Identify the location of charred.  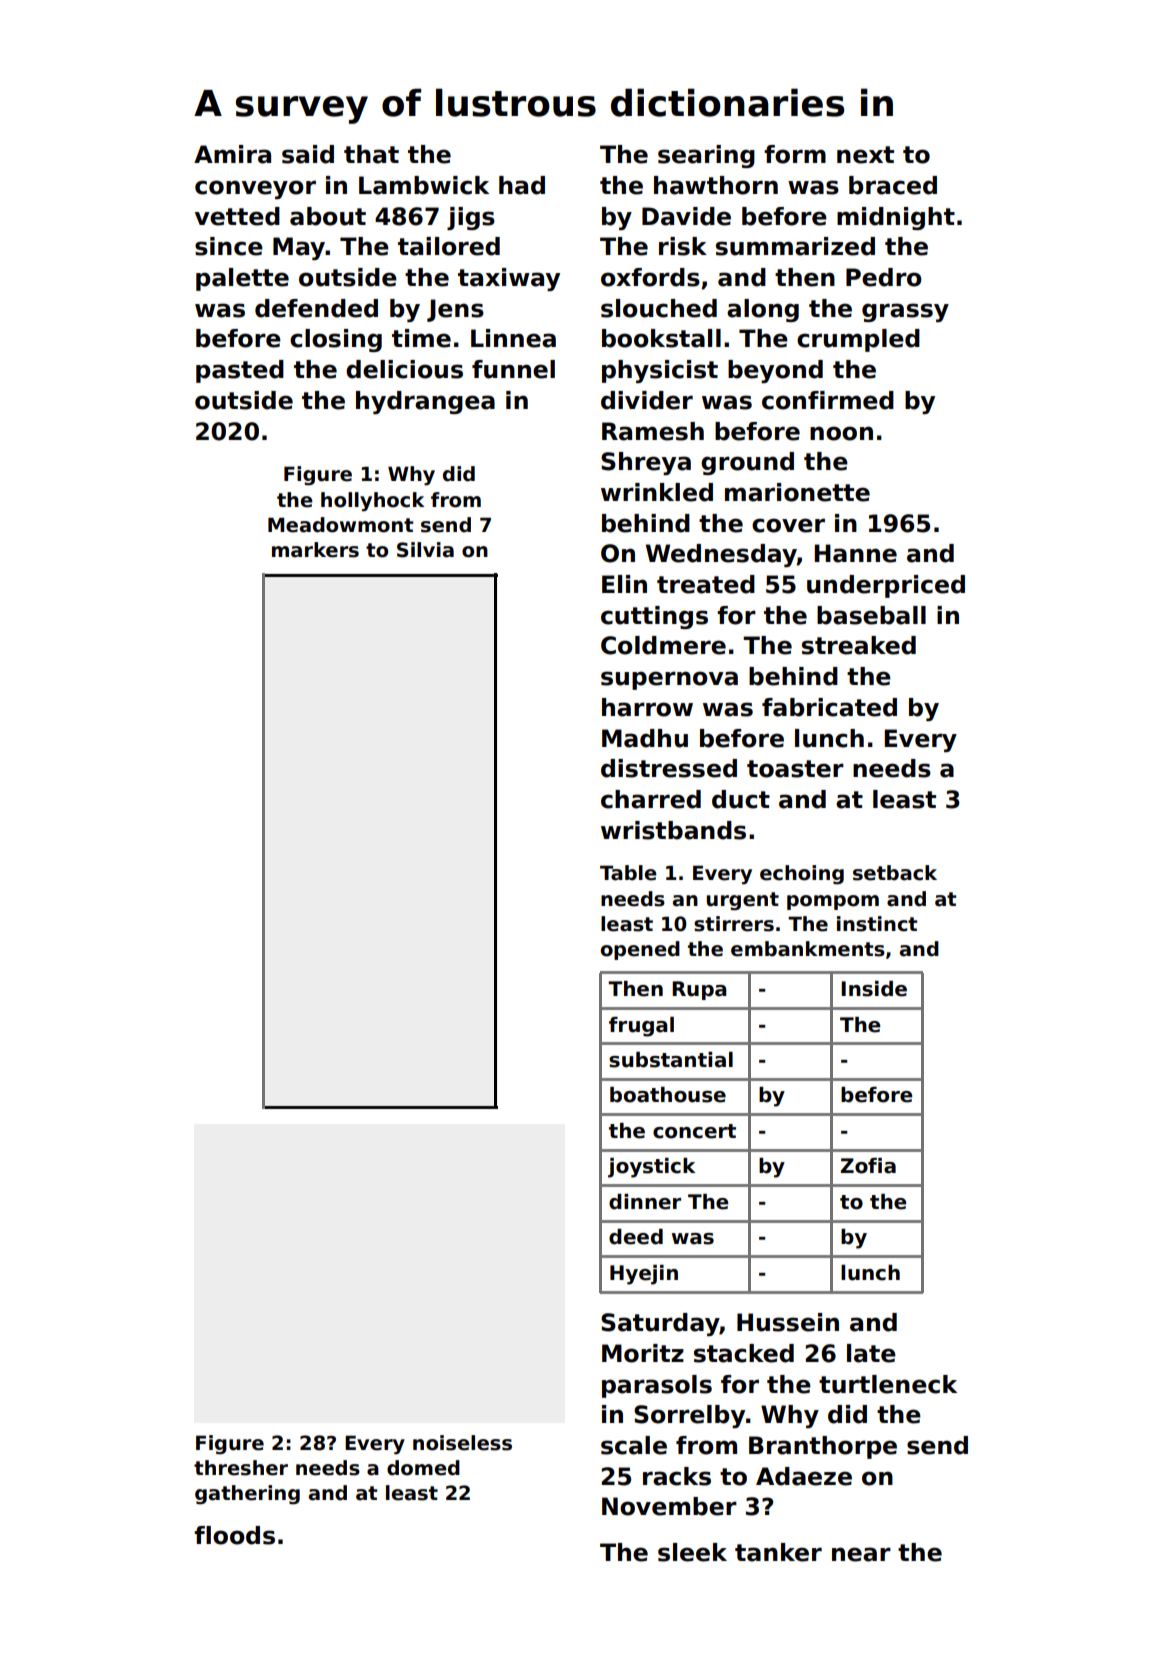
(651, 799).
